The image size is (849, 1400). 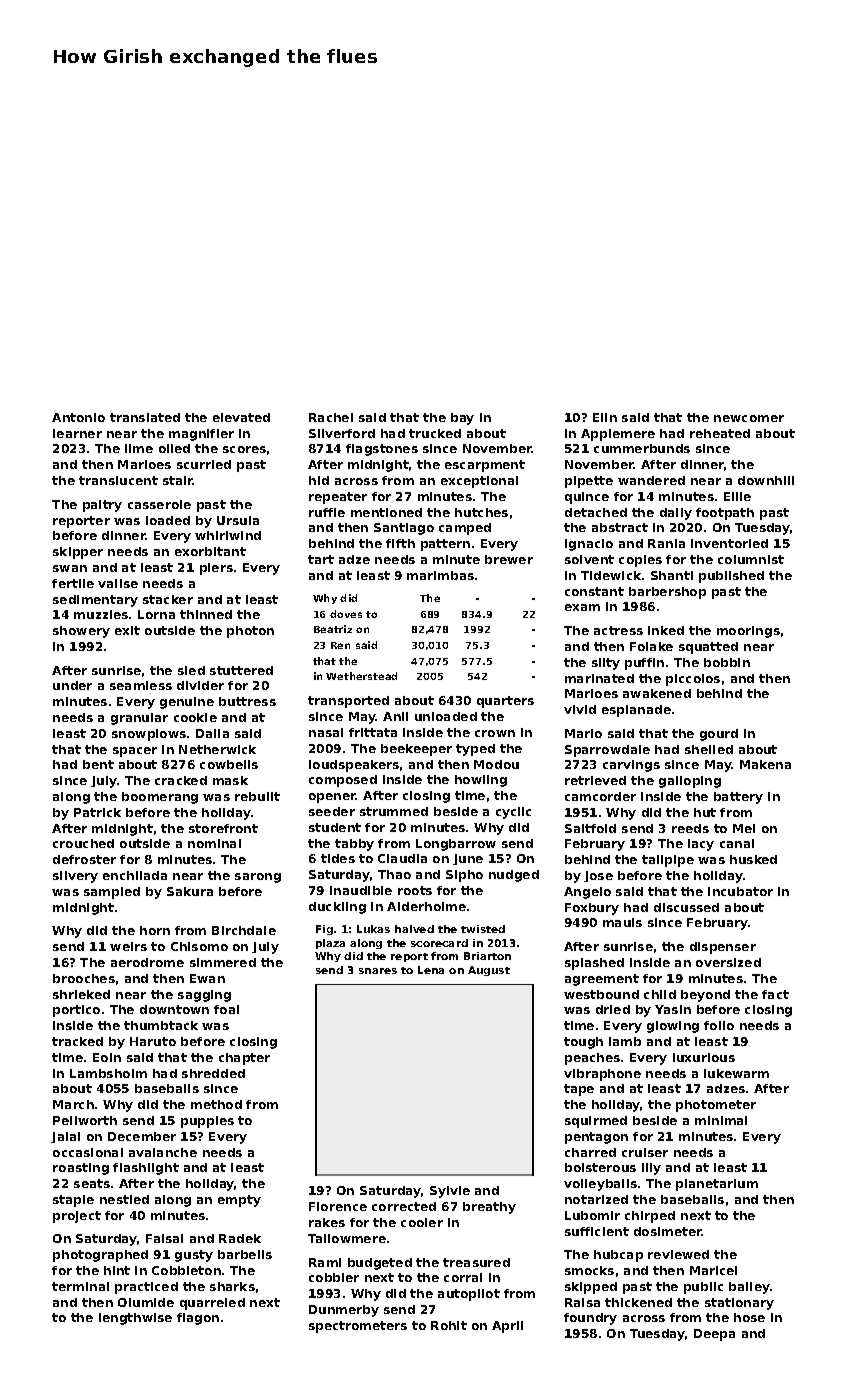 What do you see at coordinates (749, 418) in the screenshot?
I see `newcomer` at bounding box center [749, 418].
